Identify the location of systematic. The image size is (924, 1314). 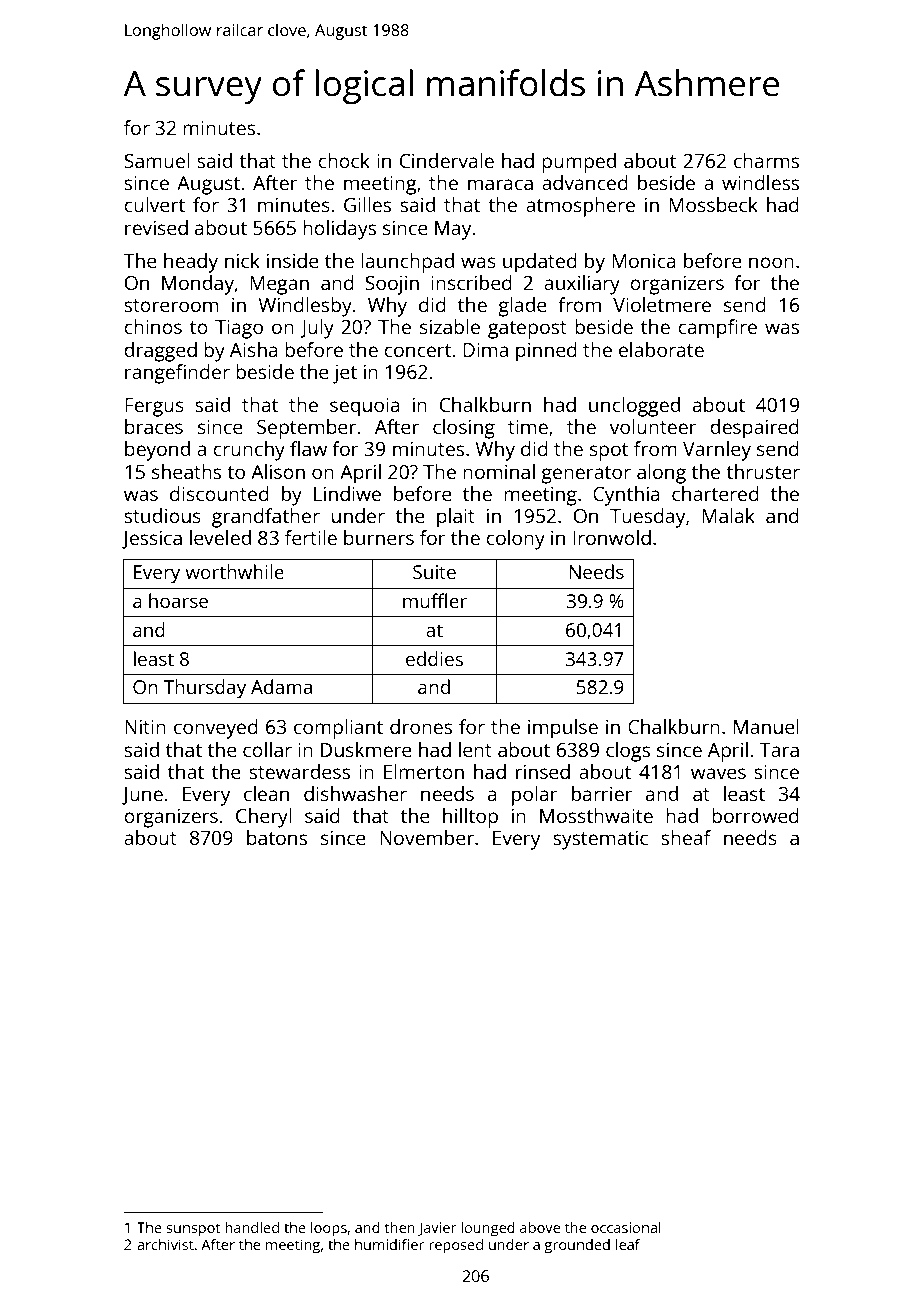
(600, 840).
